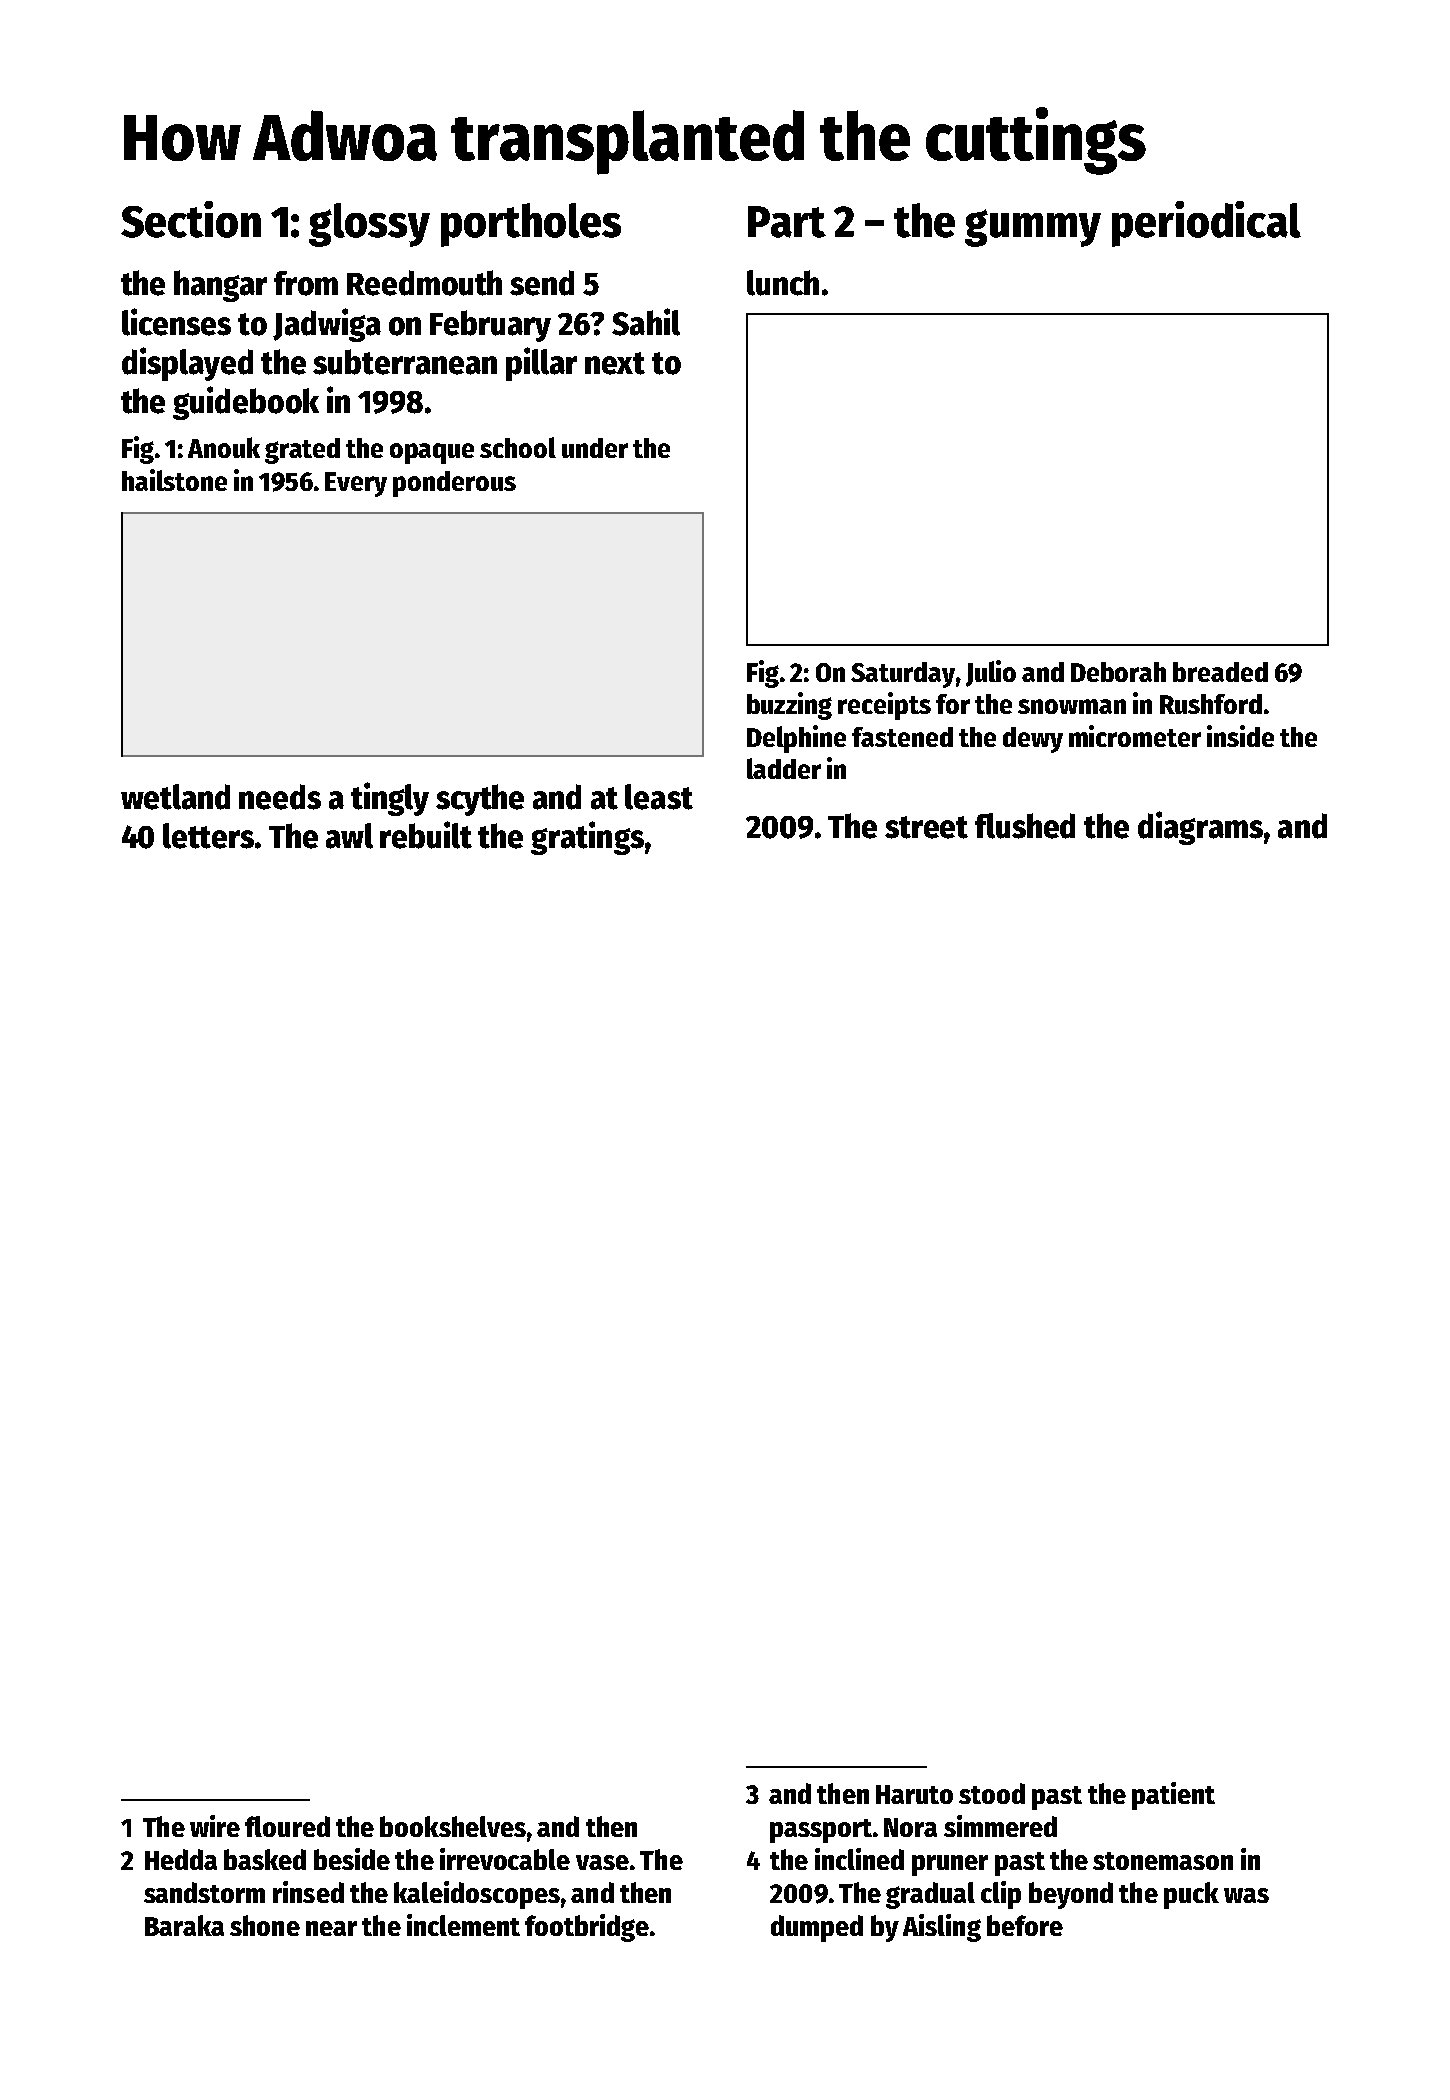  Describe the element at coordinates (1118, 672) in the page. I see `Deborah` at that location.
